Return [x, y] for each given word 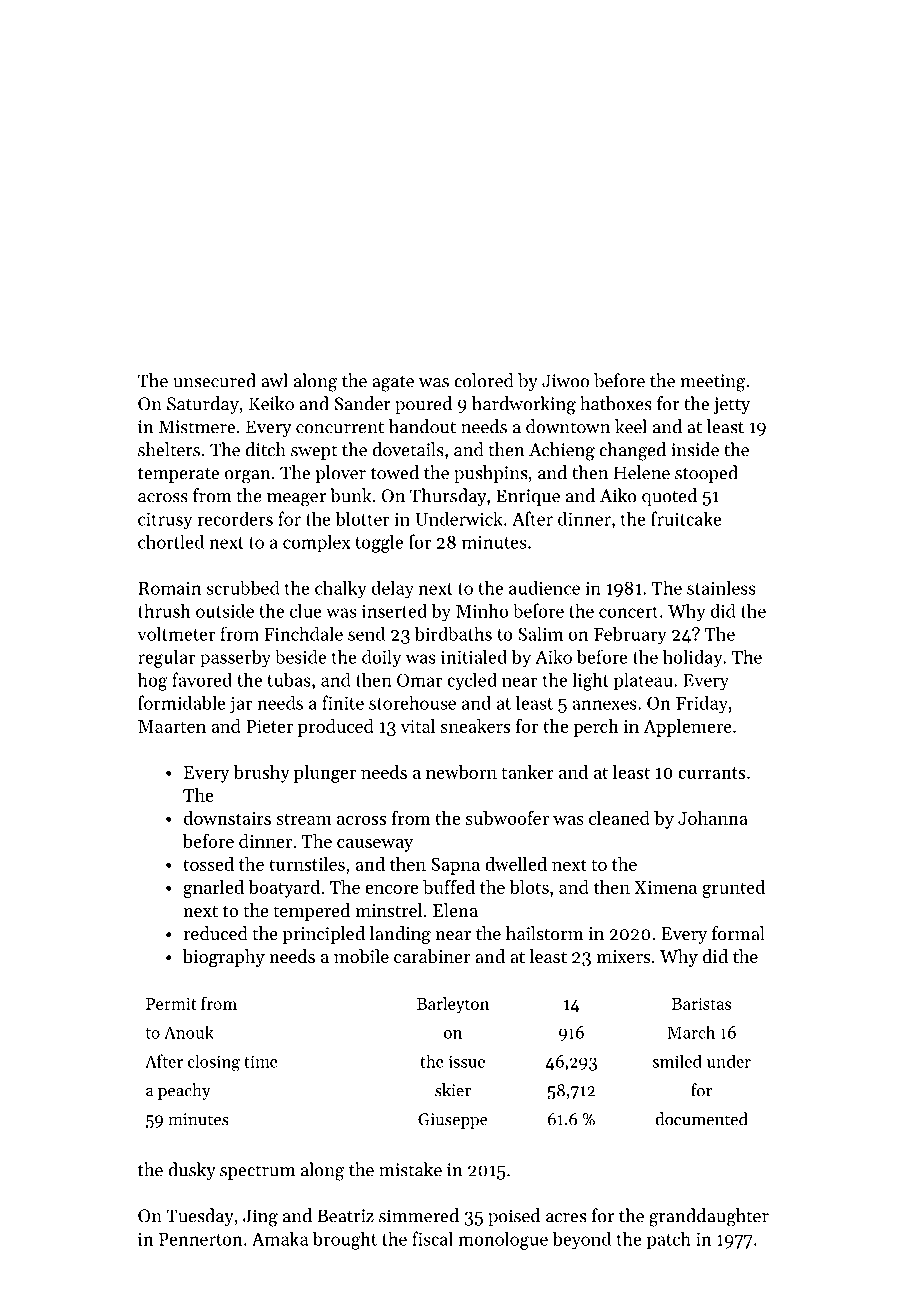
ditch [266, 449]
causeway [375, 845]
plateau [643, 681]
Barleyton [453, 1005]
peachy [184, 1091]
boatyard [284, 889]
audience [544, 587]
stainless [721, 587]
